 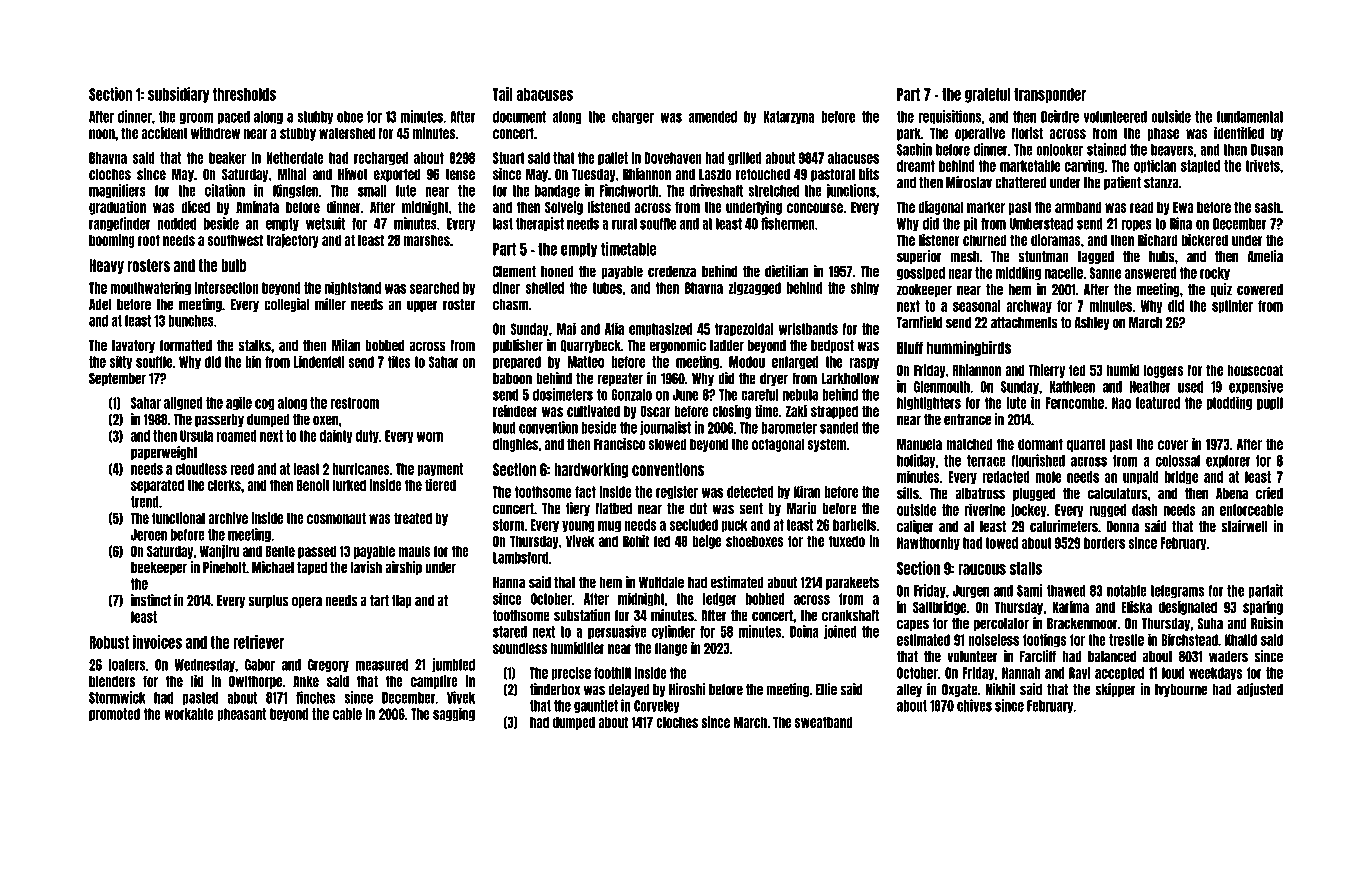 What do you see at coordinates (515, 445) in the document?
I see `dinghies` at bounding box center [515, 445].
